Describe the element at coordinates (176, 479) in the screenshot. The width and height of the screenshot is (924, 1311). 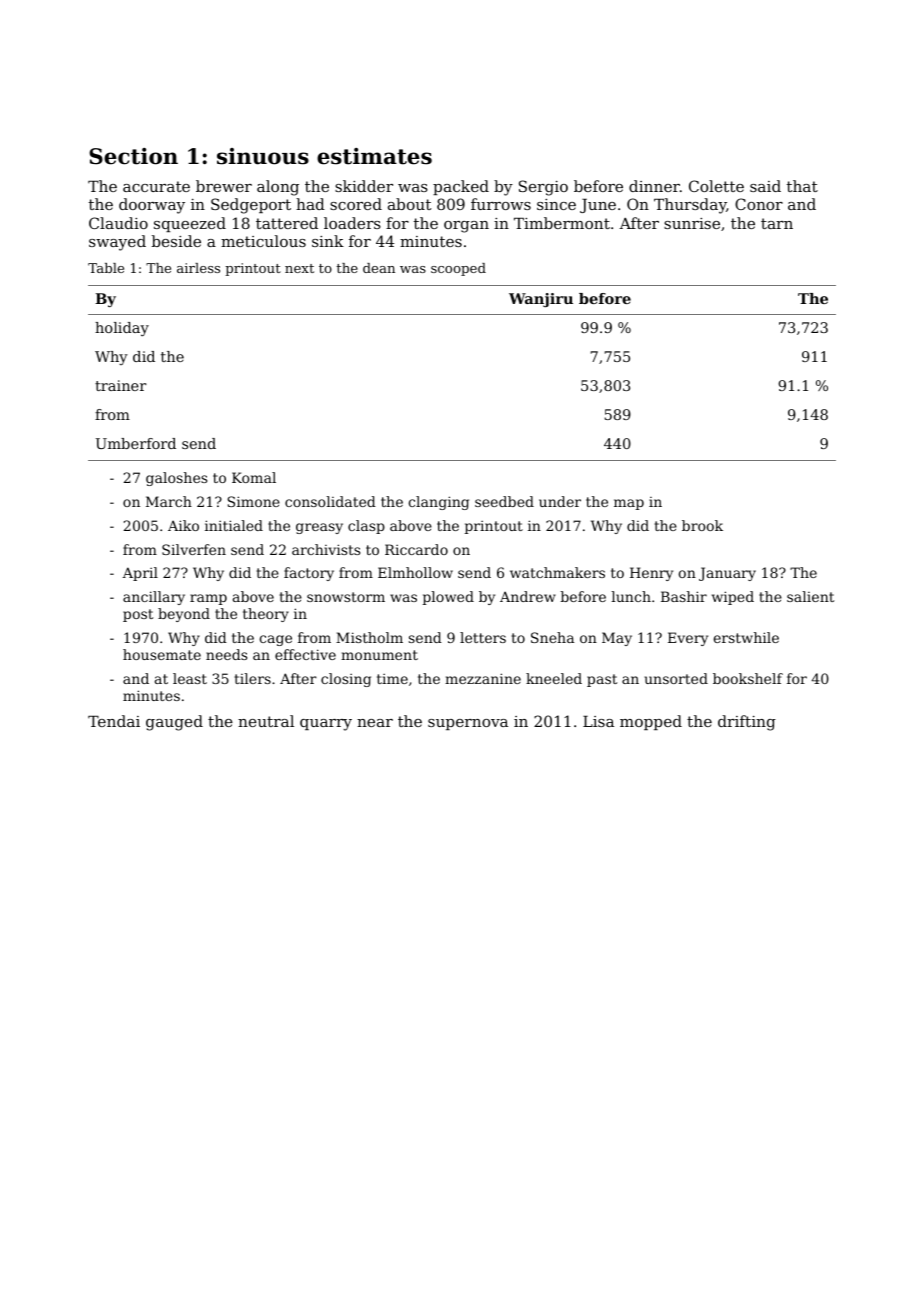
I see `galoshes` at that location.
